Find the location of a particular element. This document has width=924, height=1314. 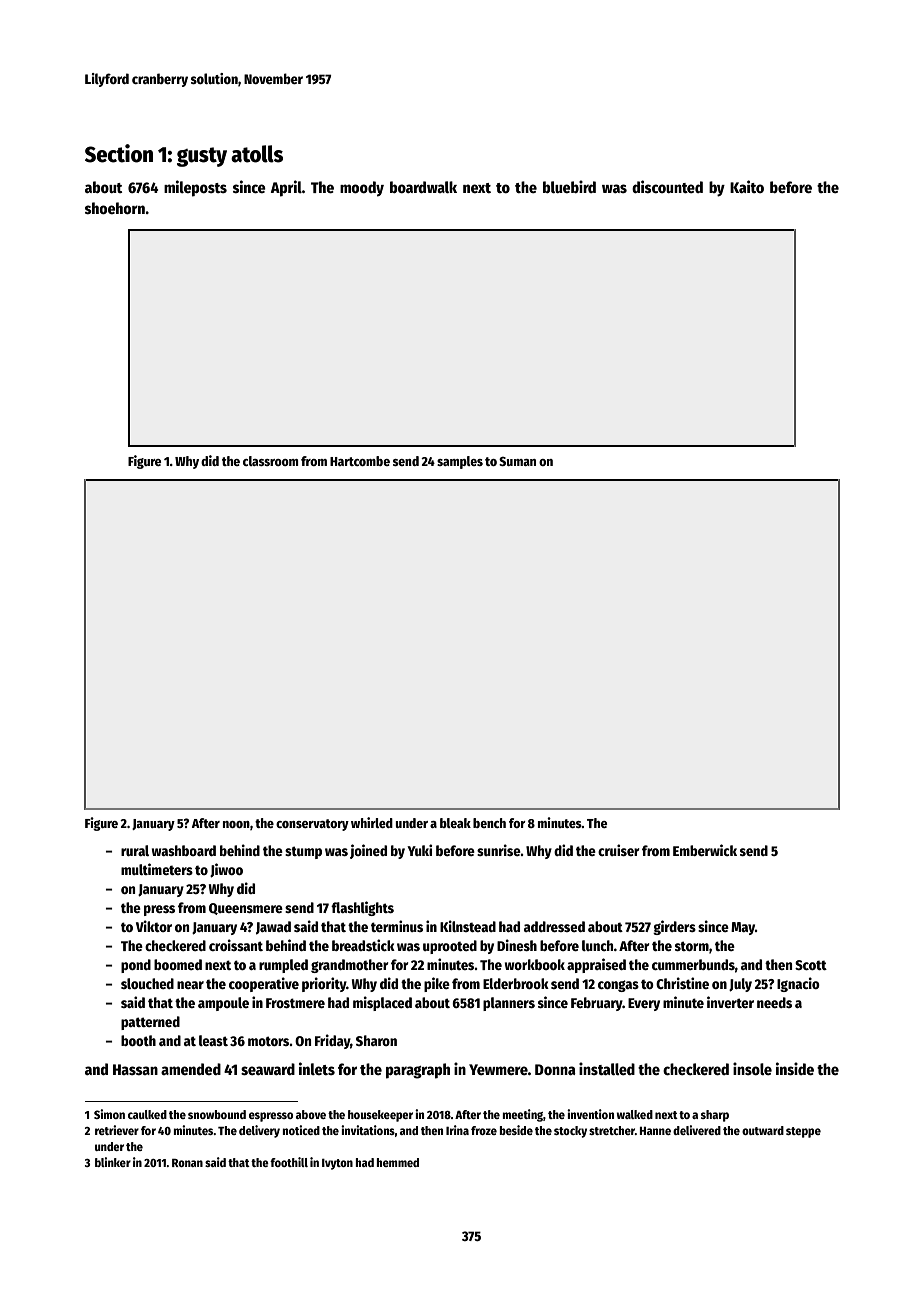

foothill is located at coordinates (289, 1162).
